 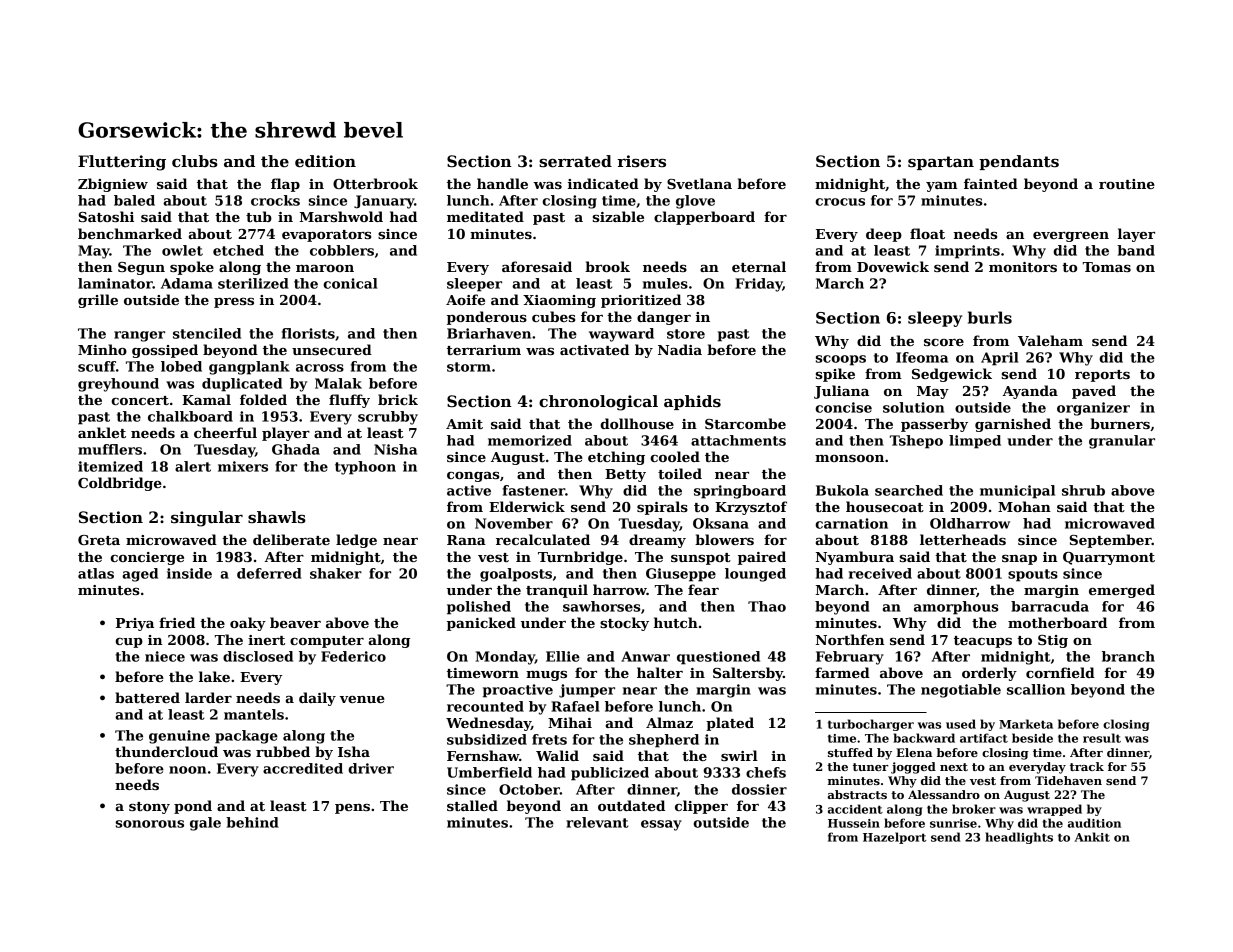 I want to click on Fluttering, so click(x=122, y=163).
